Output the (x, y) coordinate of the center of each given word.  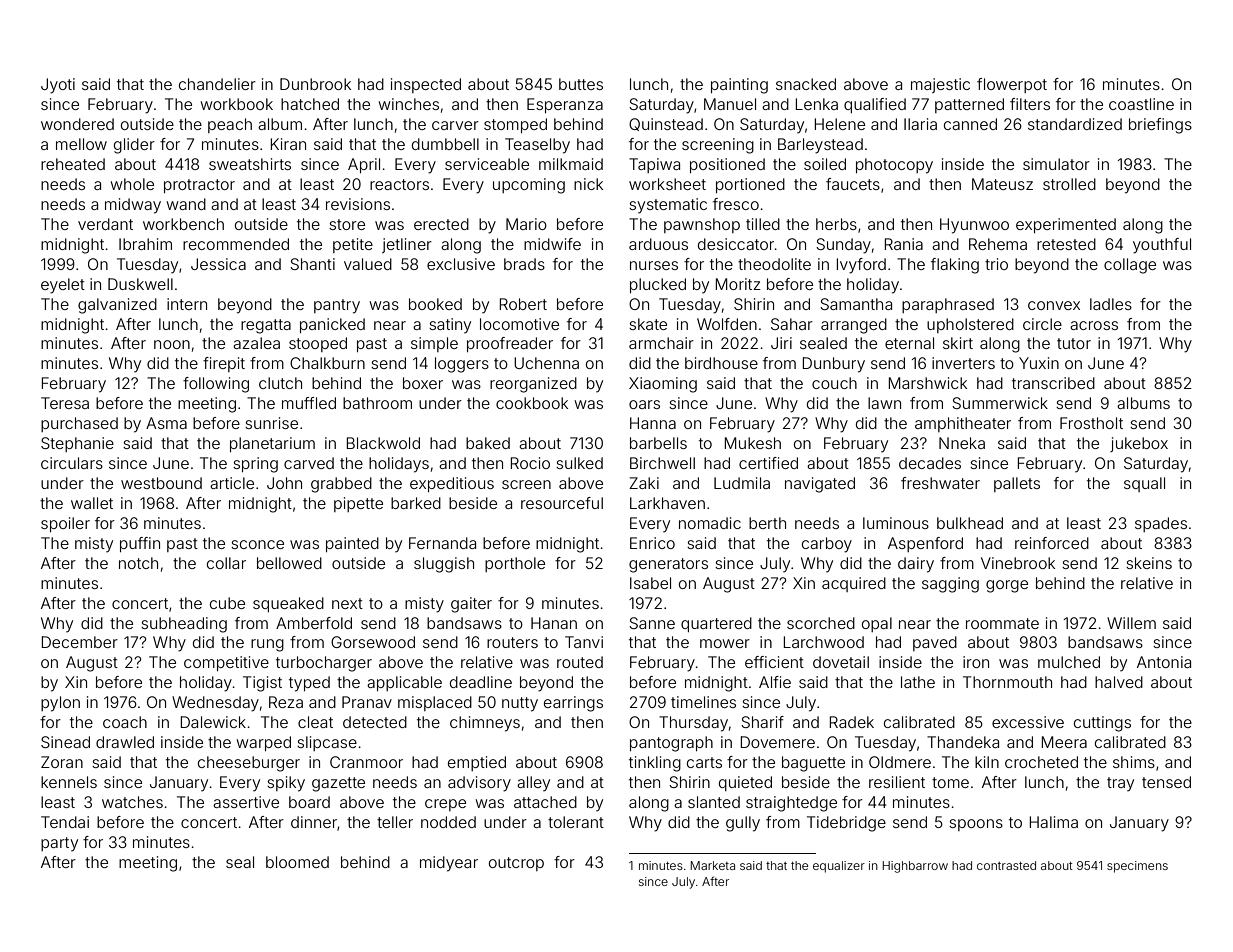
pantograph (671, 744)
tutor (1074, 343)
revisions (358, 204)
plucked (658, 285)
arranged (854, 326)
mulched (1069, 662)
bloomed (297, 862)
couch (834, 383)
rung (267, 645)
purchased (79, 424)
